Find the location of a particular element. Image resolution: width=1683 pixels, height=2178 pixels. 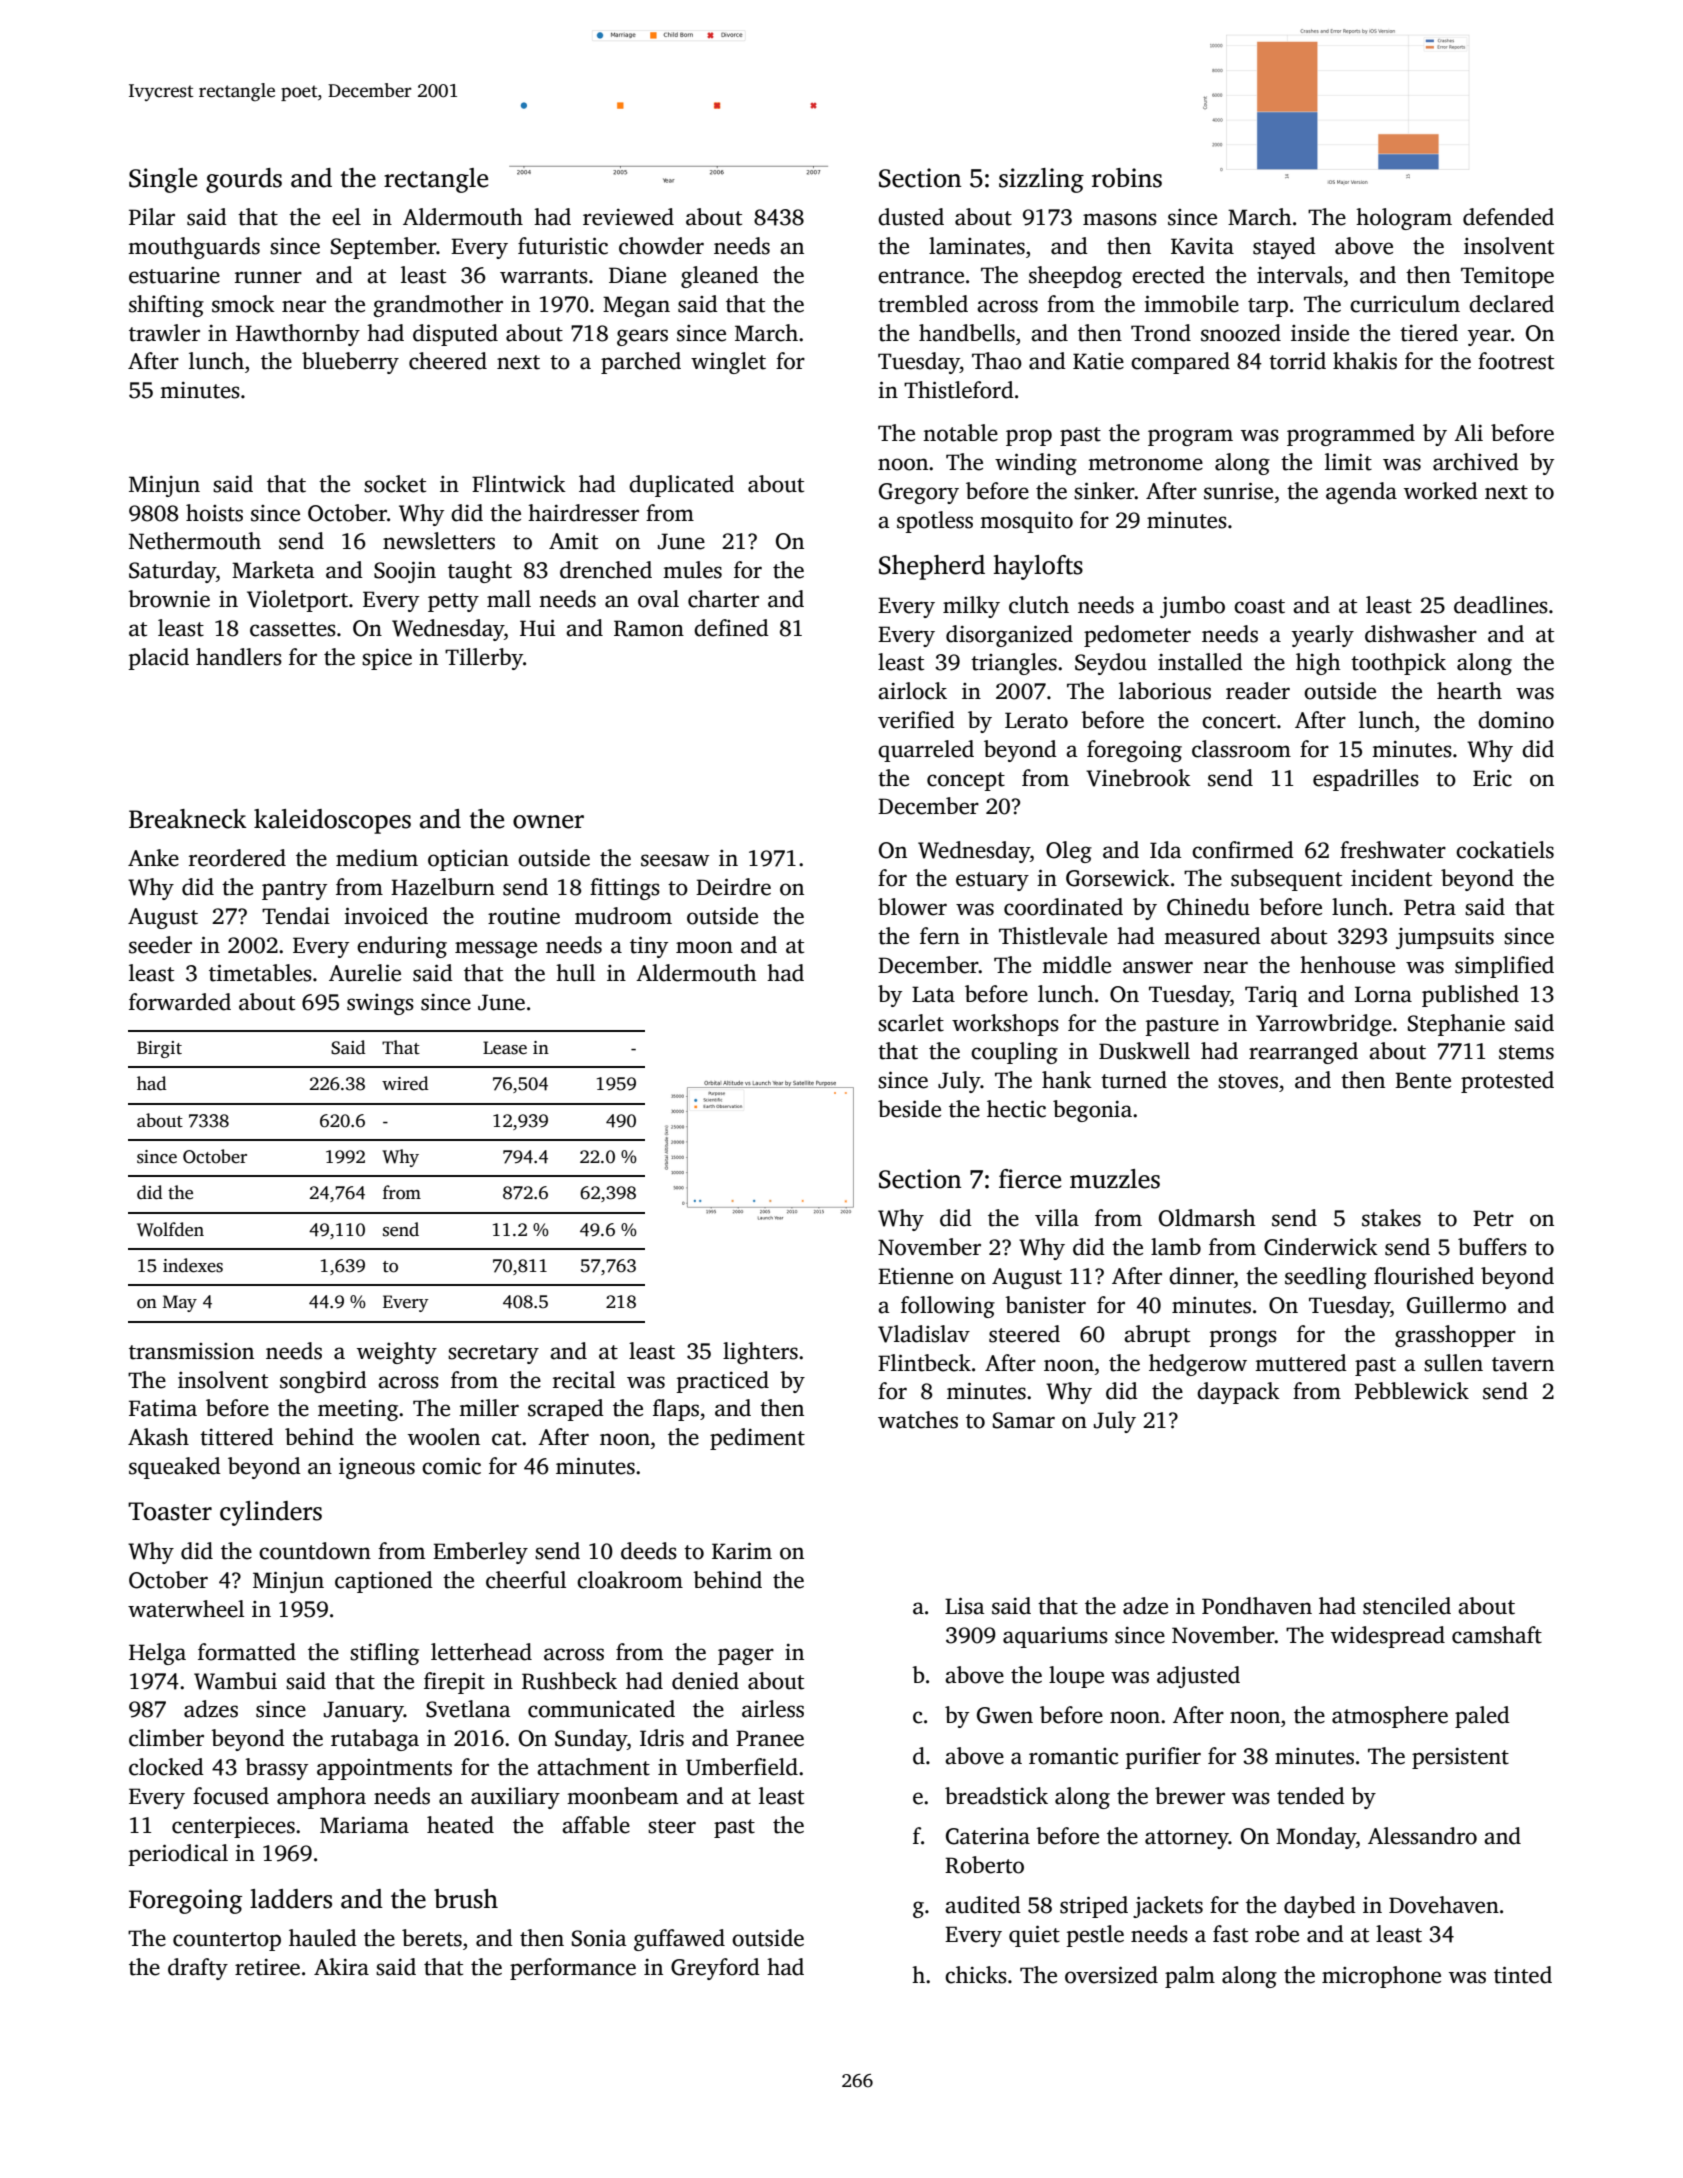

drafty is located at coordinates (198, 1969).
